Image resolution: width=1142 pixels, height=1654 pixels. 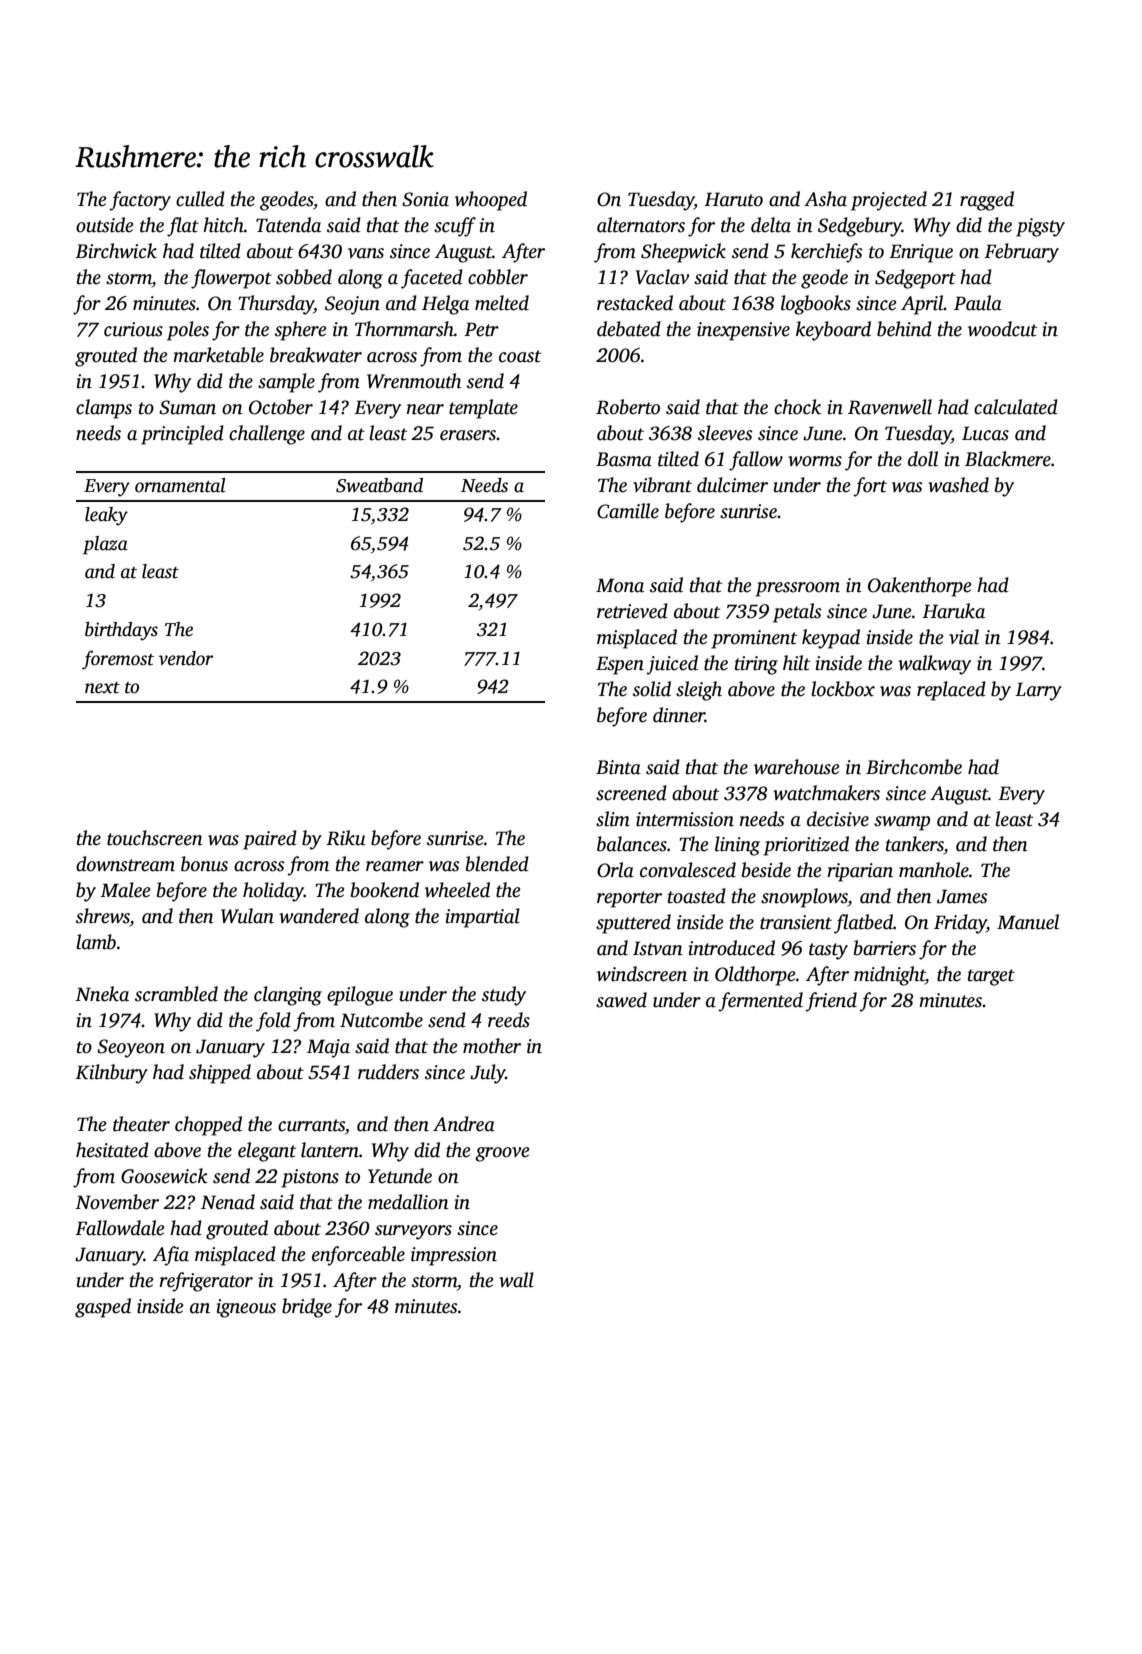 I want to click on restacked, so click(x=635, y=303).
